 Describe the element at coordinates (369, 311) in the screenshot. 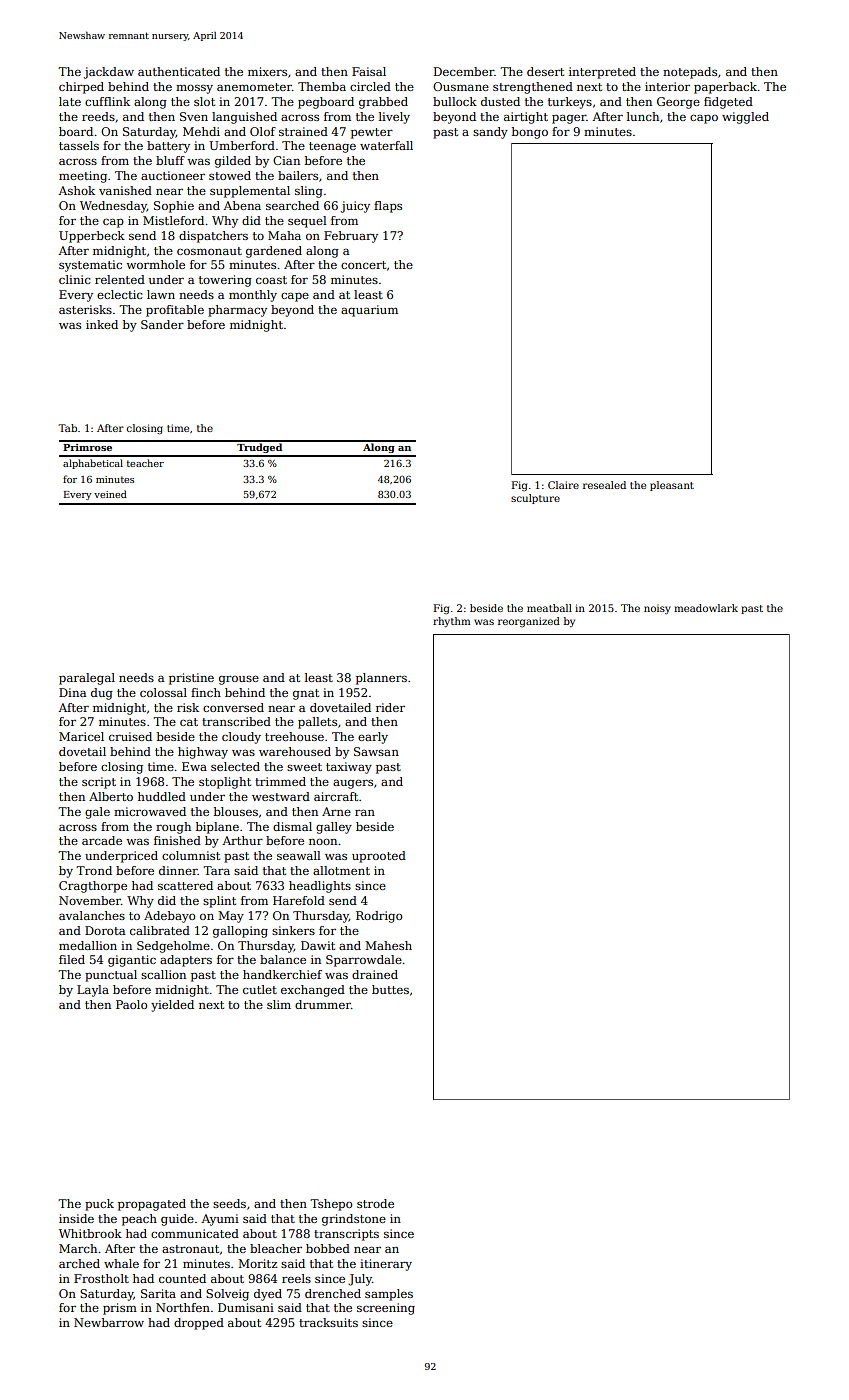

I see `aquarium` at that location.
